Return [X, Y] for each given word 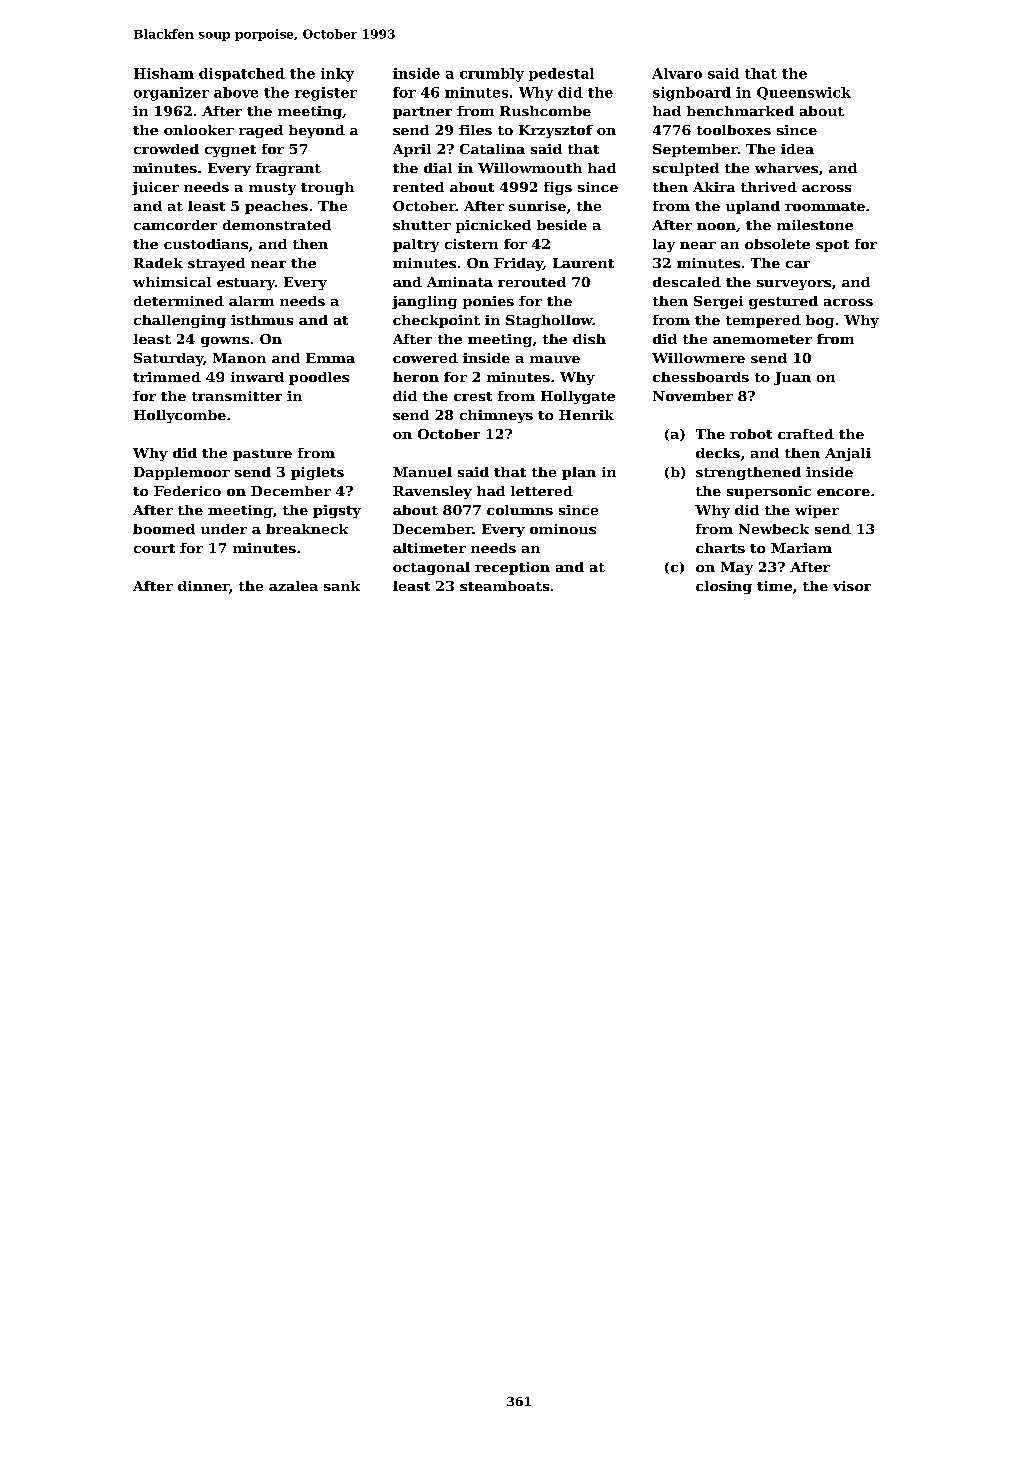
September [695, 150]
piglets [317, 473]
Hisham [164, 73]
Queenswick [804, 93]
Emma [330, 358]
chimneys [496, 416]
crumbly [492, 75]
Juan [792, 378]
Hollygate [578, 397]
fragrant [288, 169]
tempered [763, 321]
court [154, 548]
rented [418, 187]
